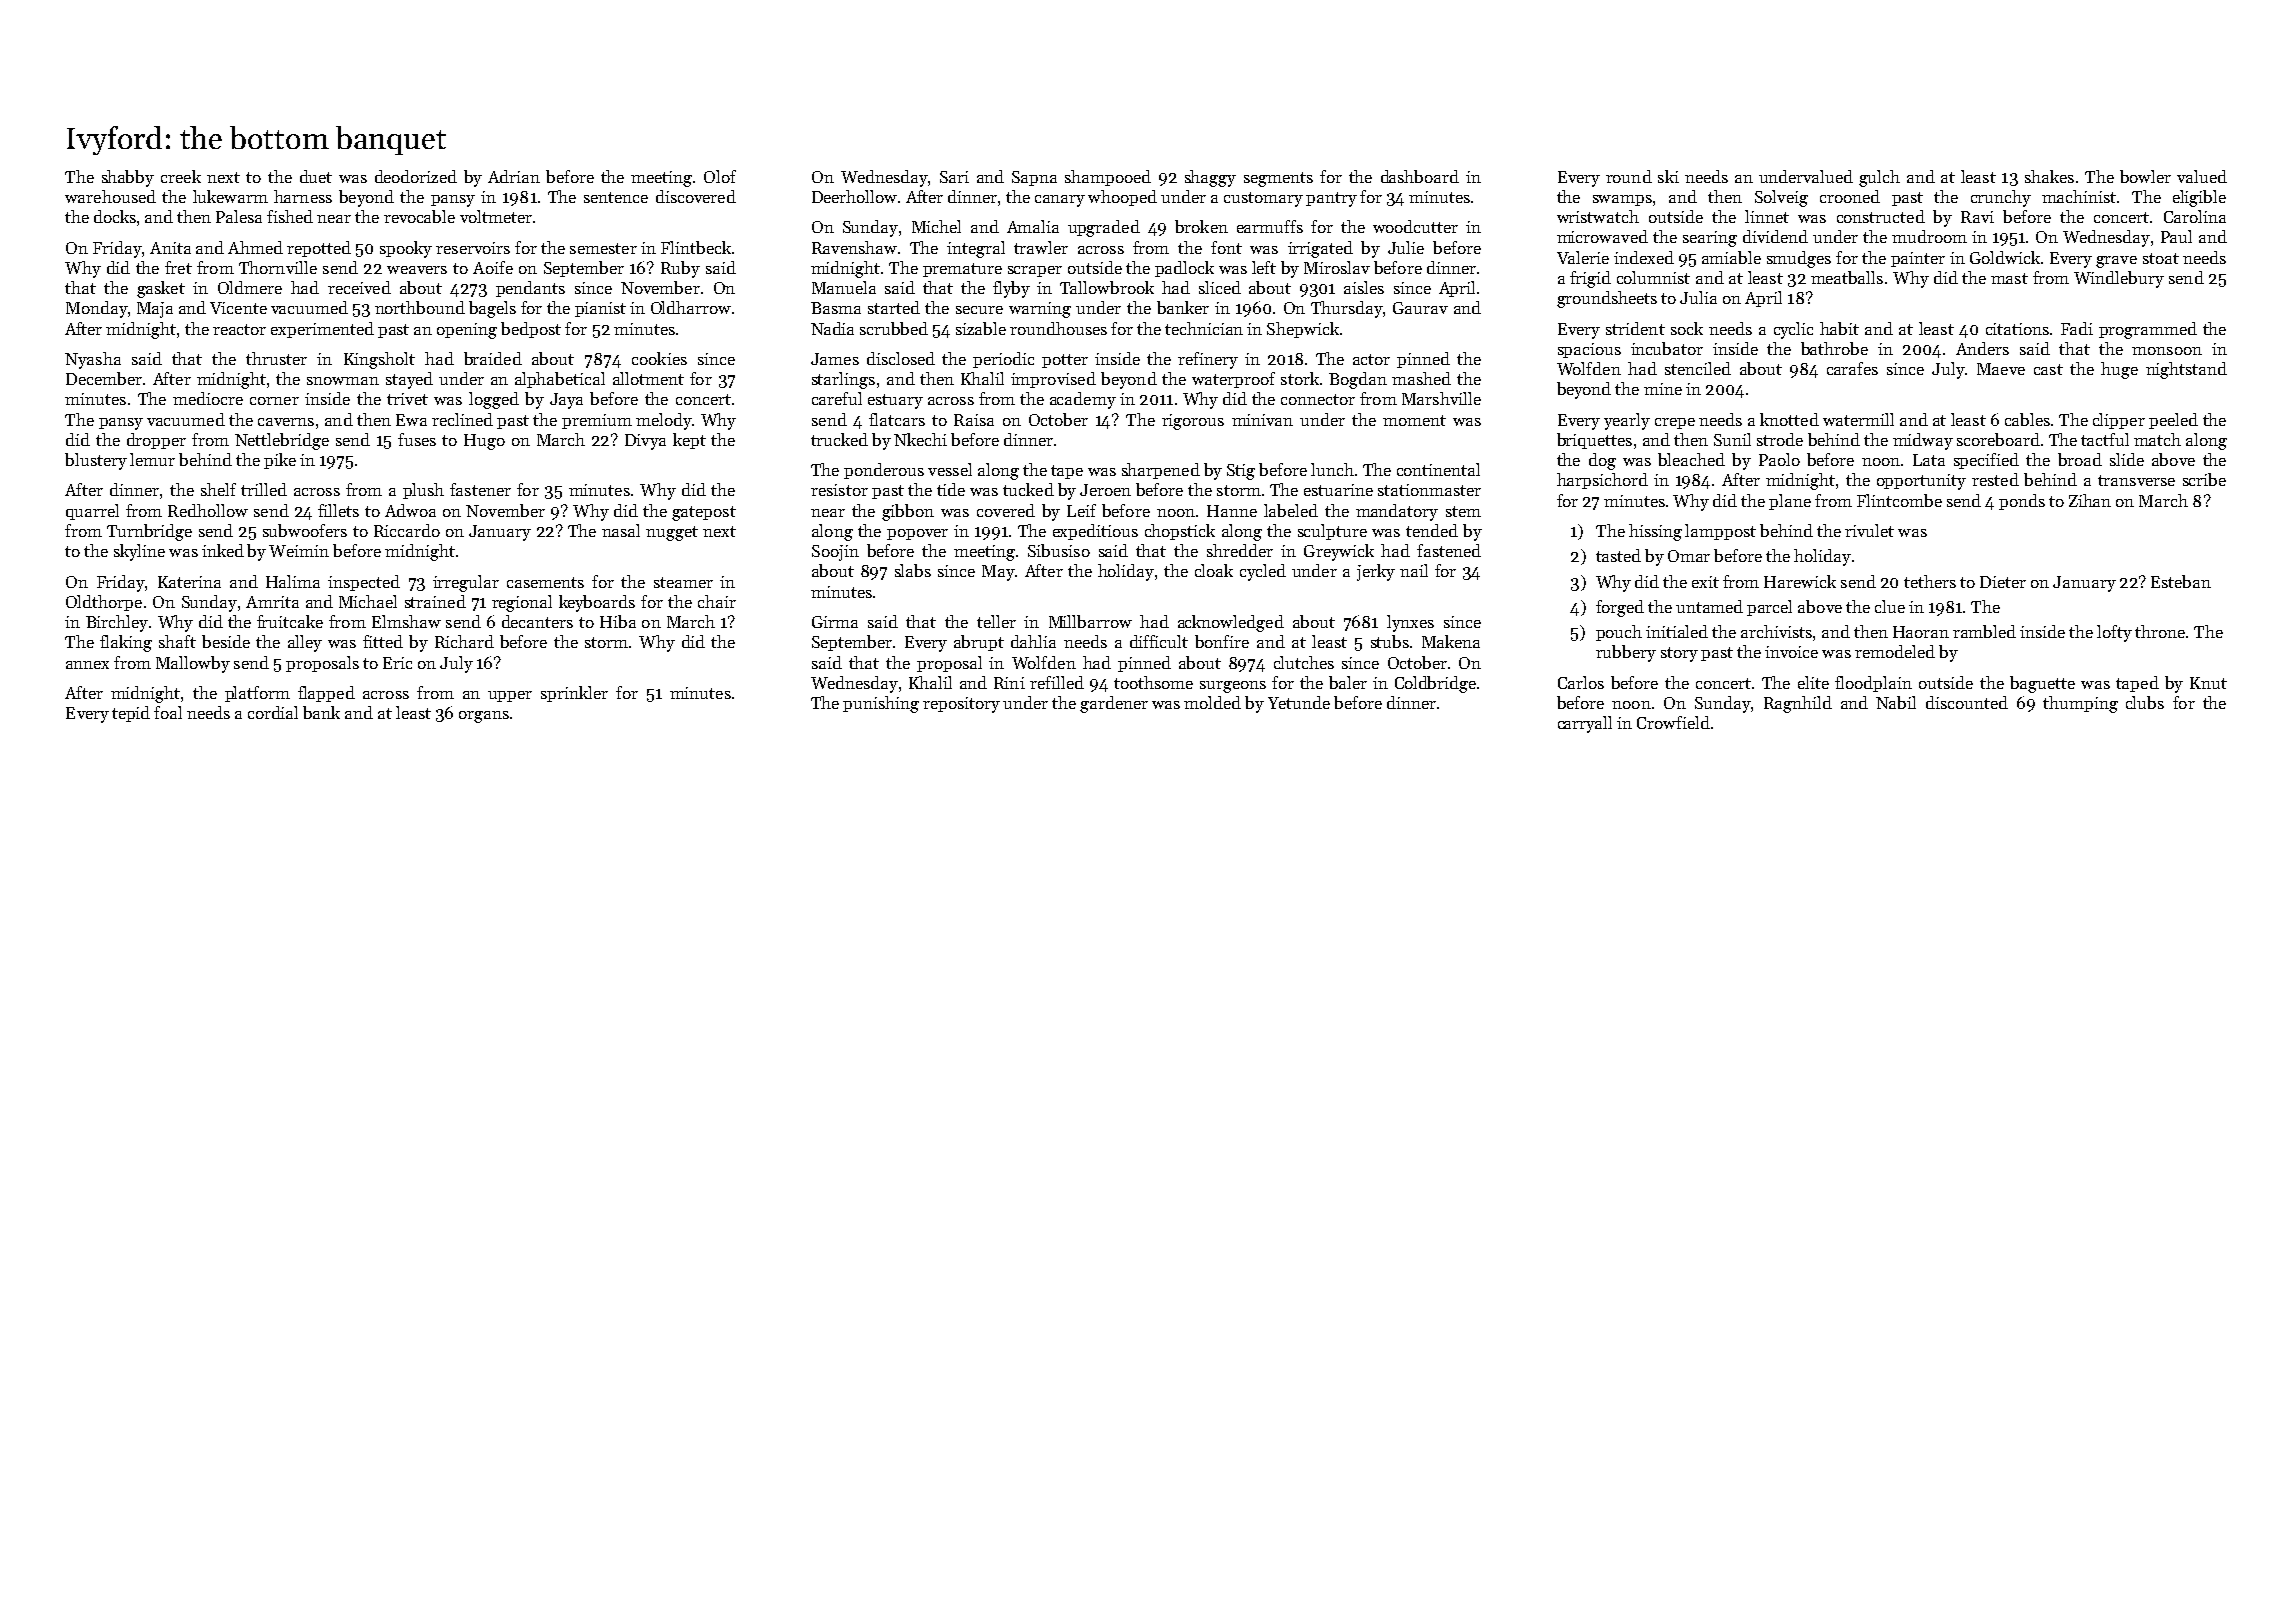  I want to click on organs, so click(484, 717).
